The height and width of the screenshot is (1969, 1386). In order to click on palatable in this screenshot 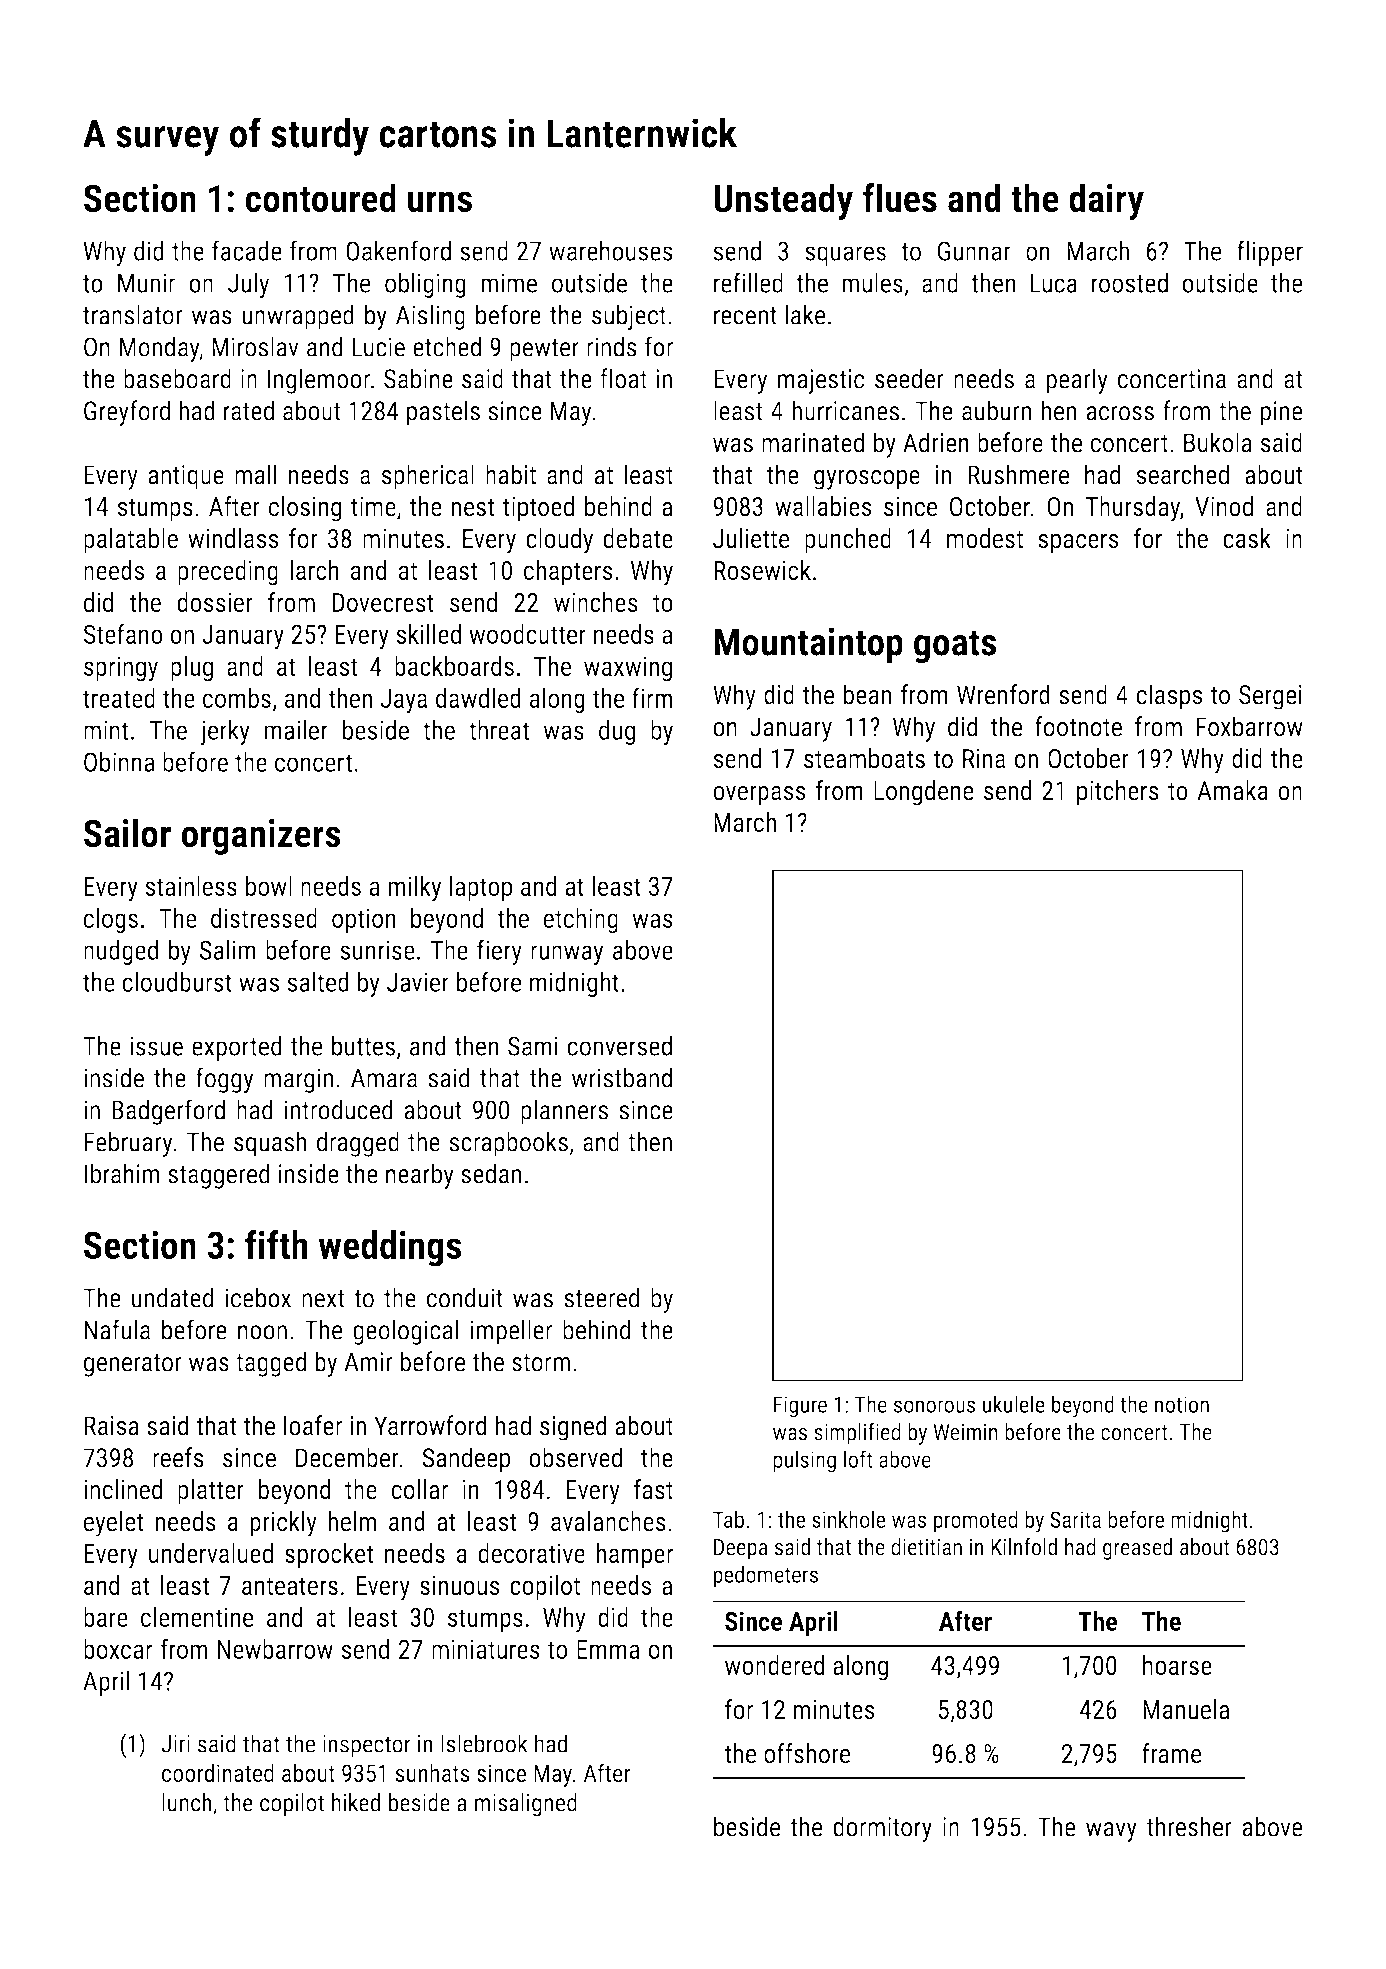, I will do `click(131, 541)`.
